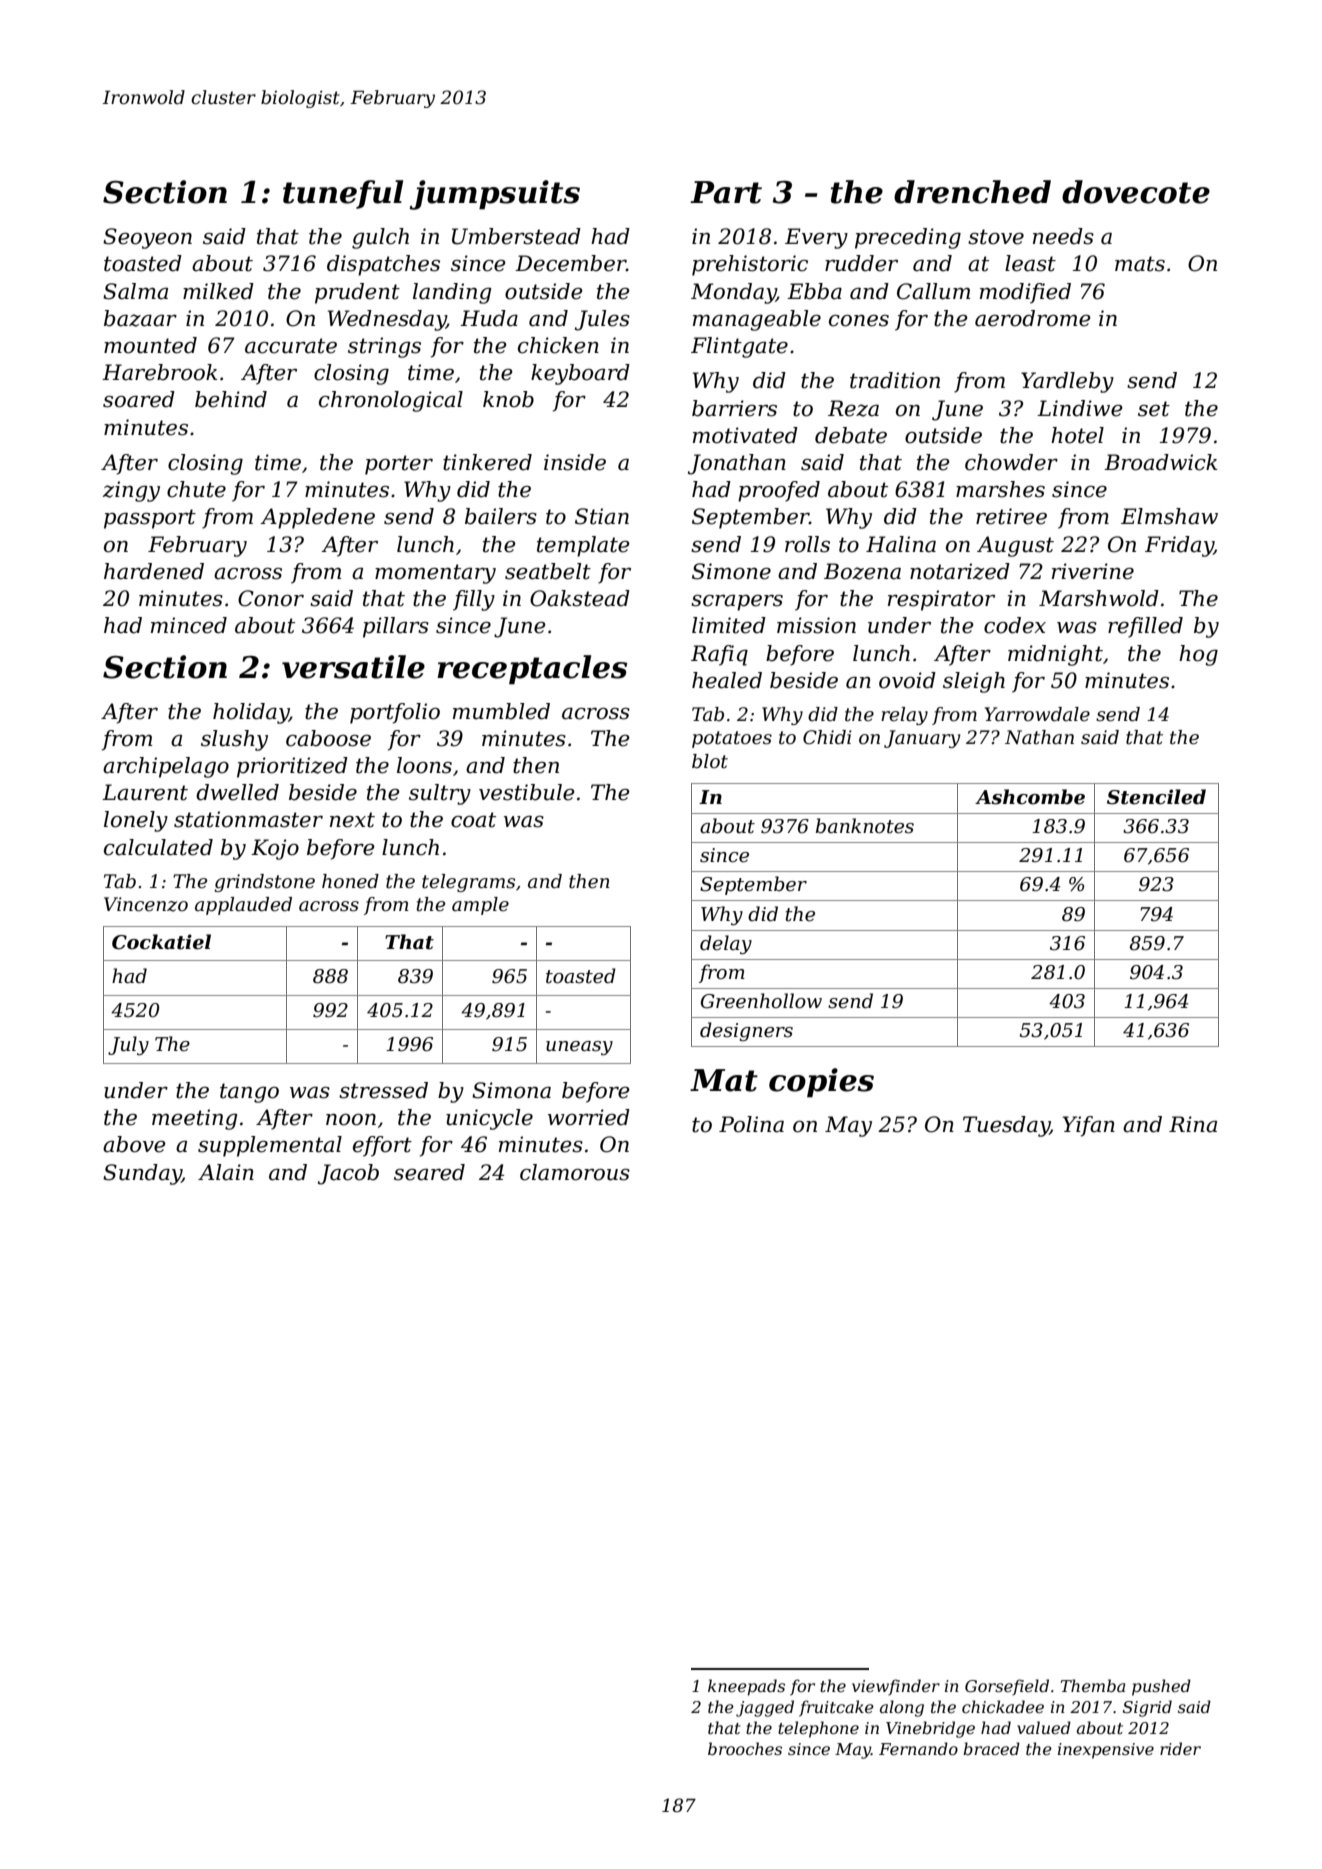  Describe the element at coordinates (972, 192) in the screenshot. I see `drenched` at that location.
